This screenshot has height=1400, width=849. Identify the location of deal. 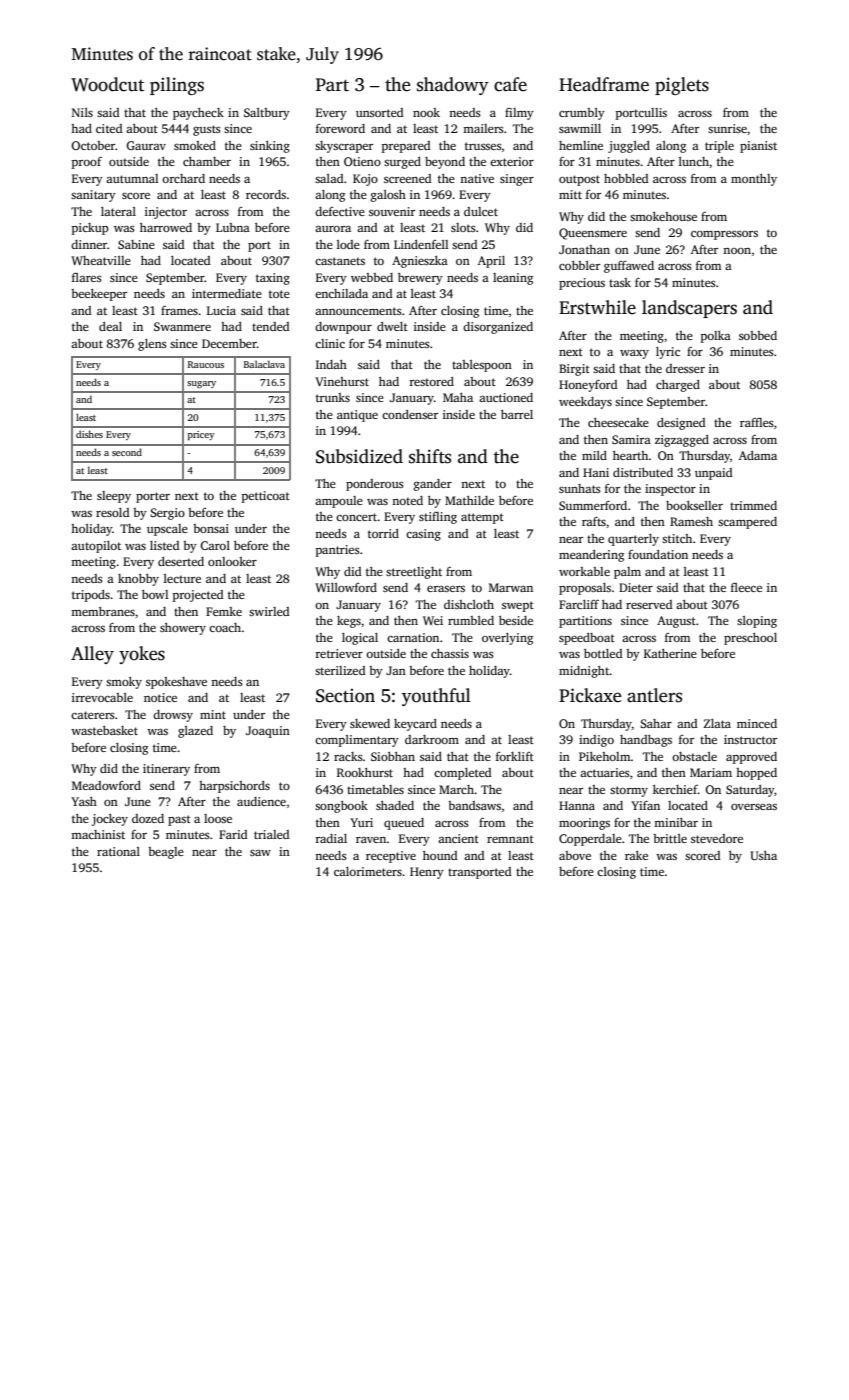
(110, 326).
